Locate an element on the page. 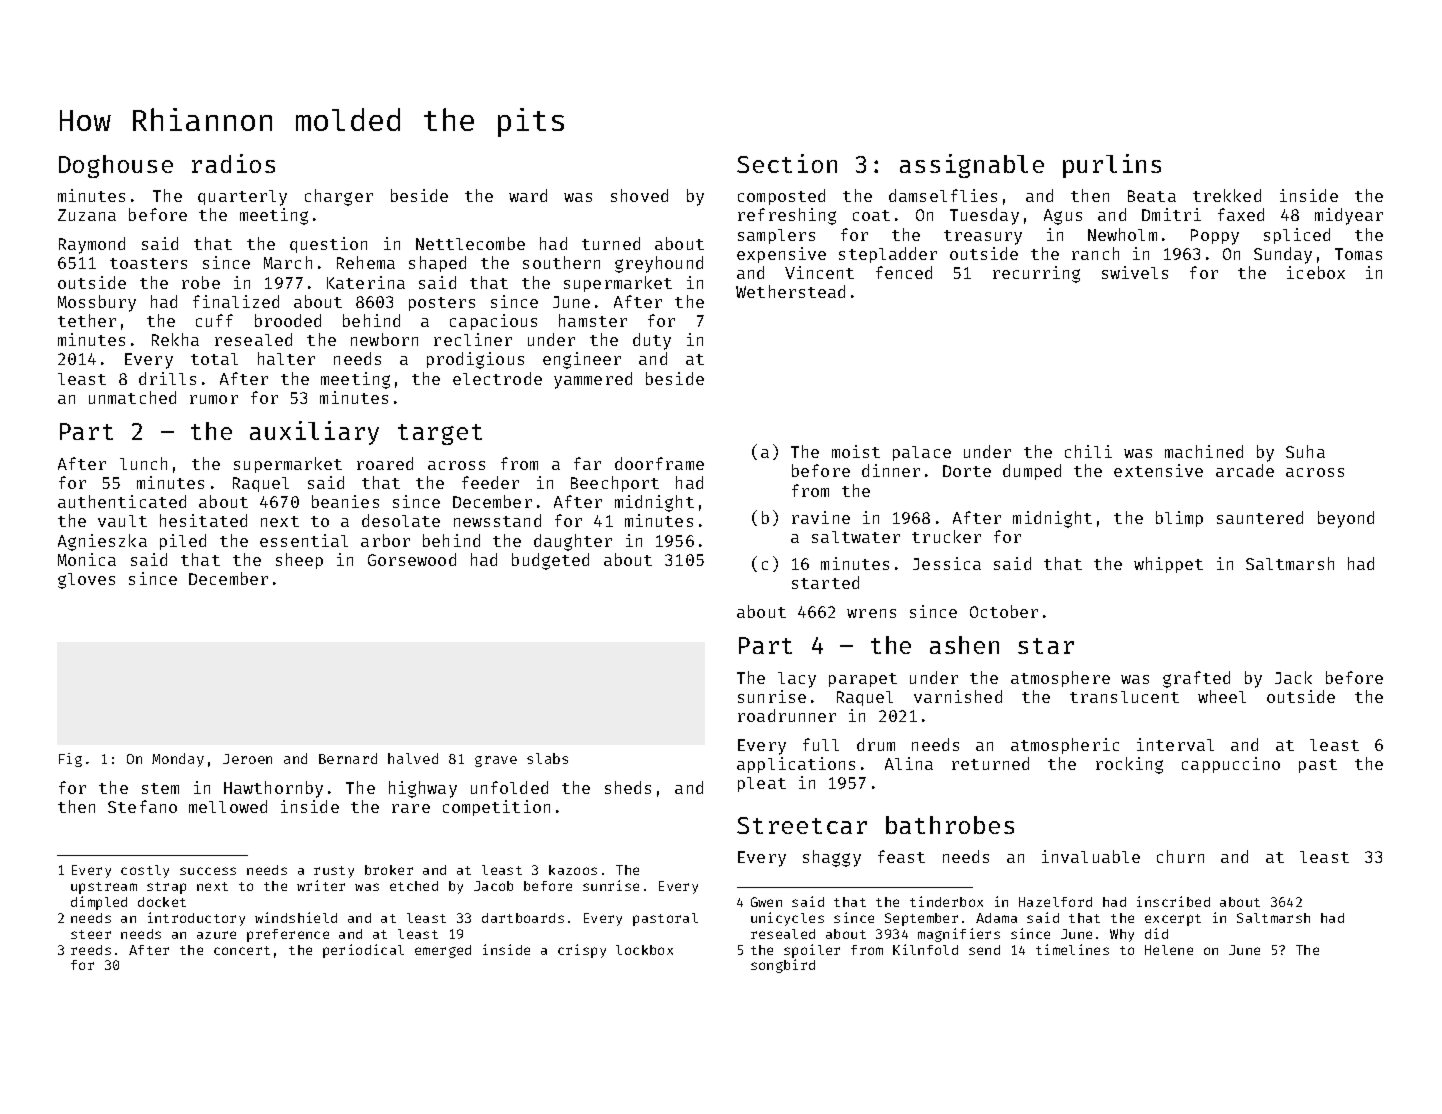 The height and width of the image is (1114, 1442). Helene is located at coordinates (1169, 950).
